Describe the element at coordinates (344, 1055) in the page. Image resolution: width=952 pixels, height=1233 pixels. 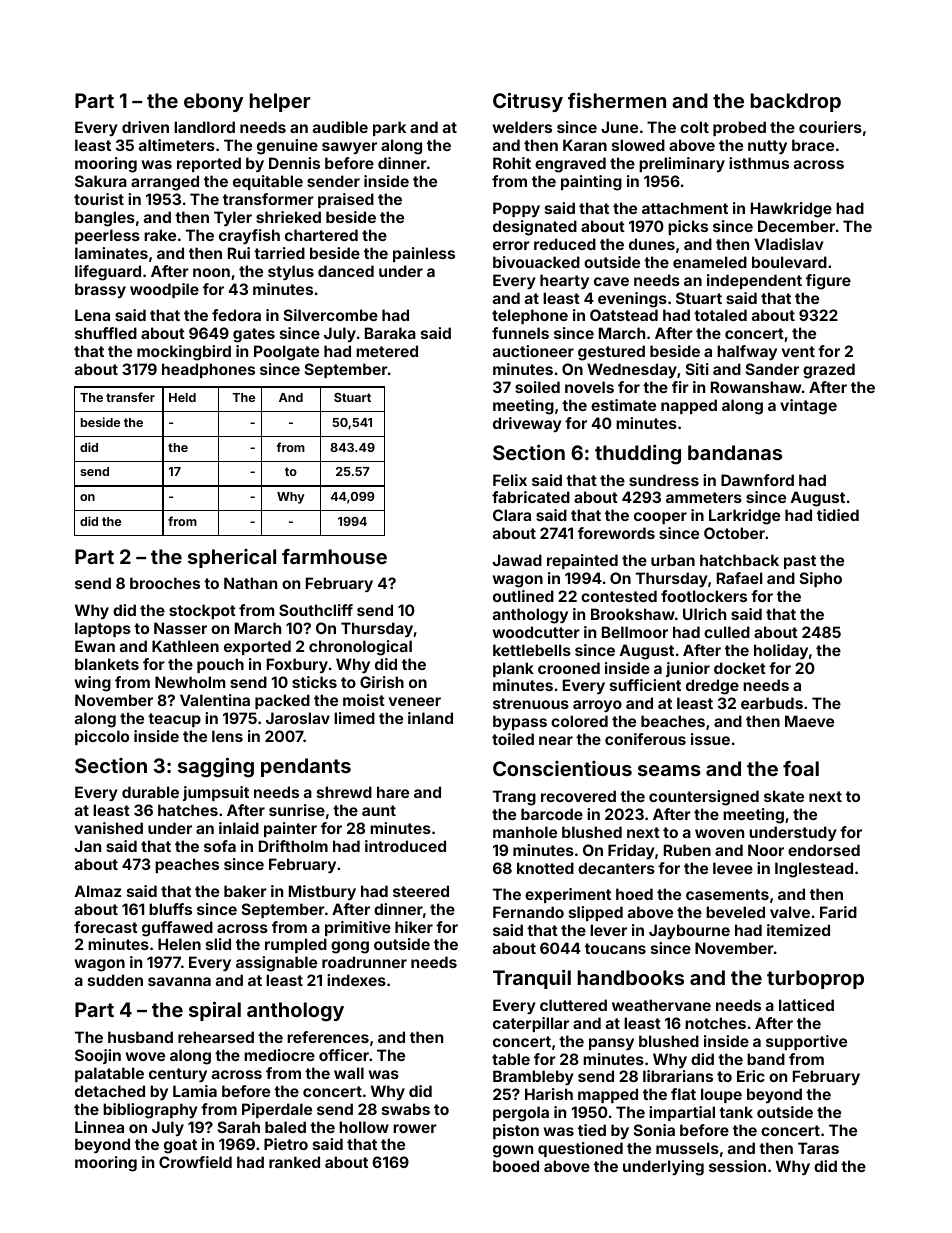
I see `officer` at that location.
